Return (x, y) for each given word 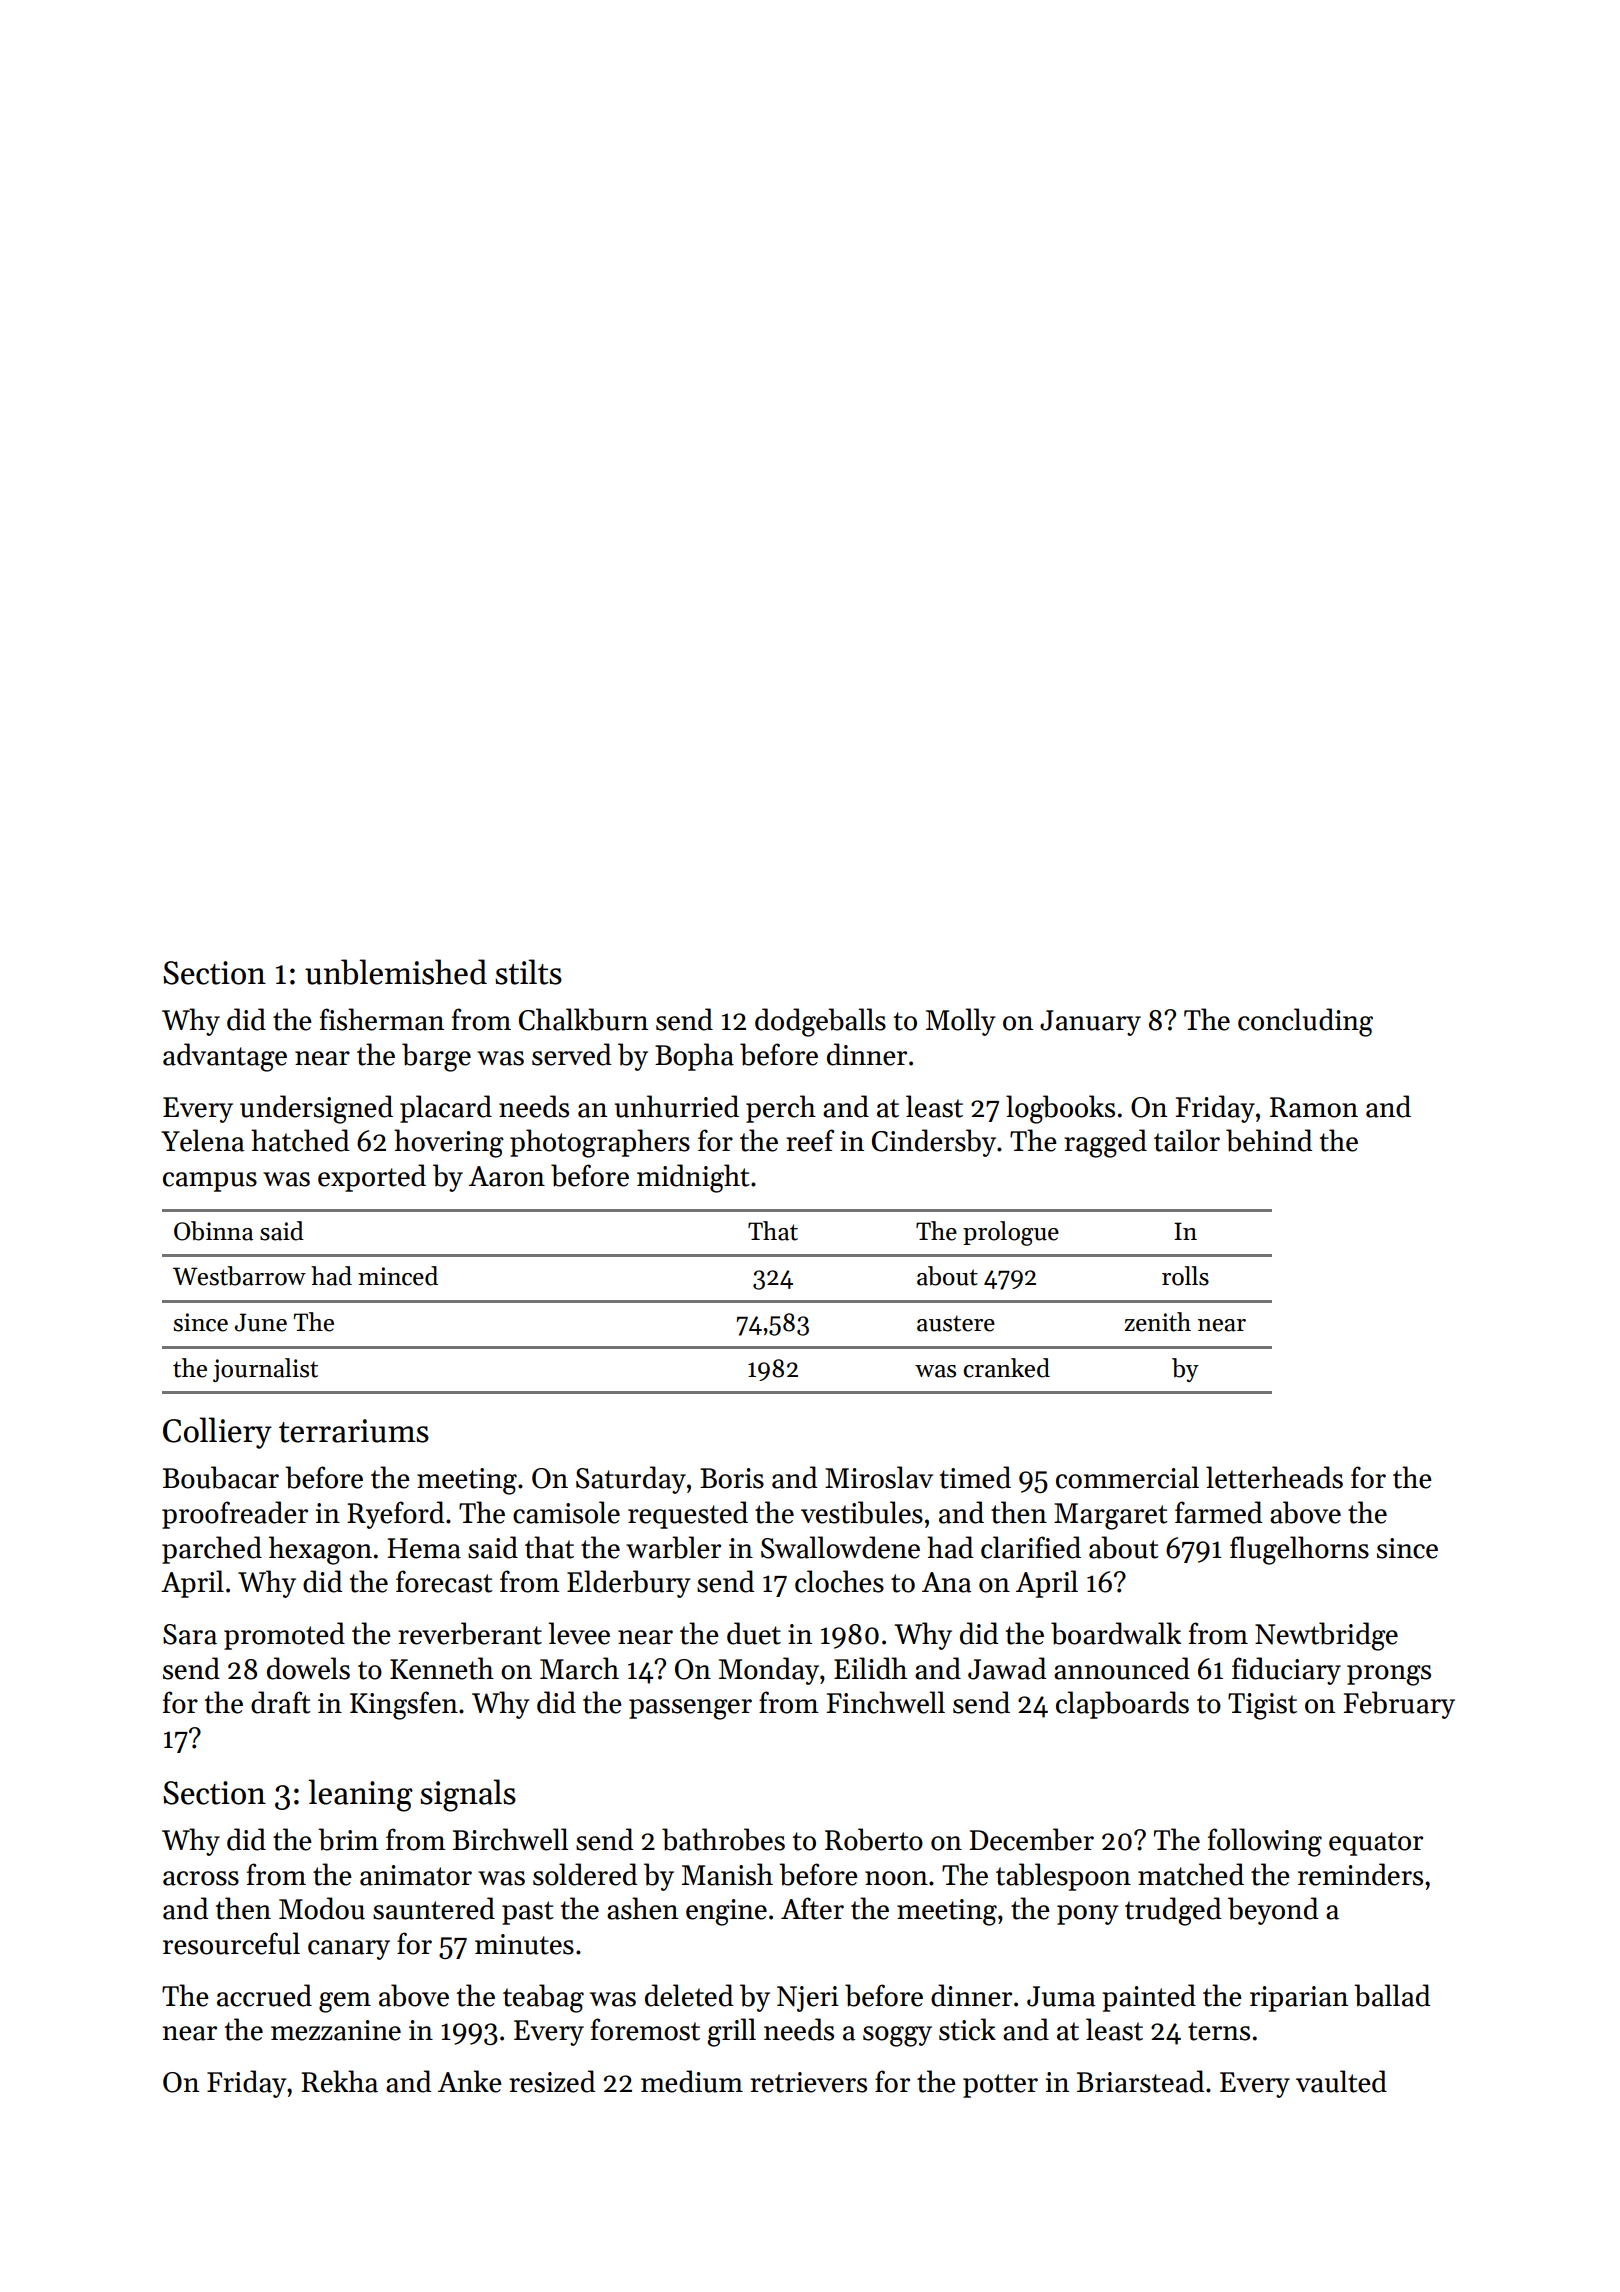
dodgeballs (820, 1022)
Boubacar (221, 1477)
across (201, 1878)
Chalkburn (583, 1019)
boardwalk (1116, 1633)
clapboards (1122, 1705)
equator (1376, 1844)
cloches (839, 1581)
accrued (264, 1995)
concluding (1305, 1022)
